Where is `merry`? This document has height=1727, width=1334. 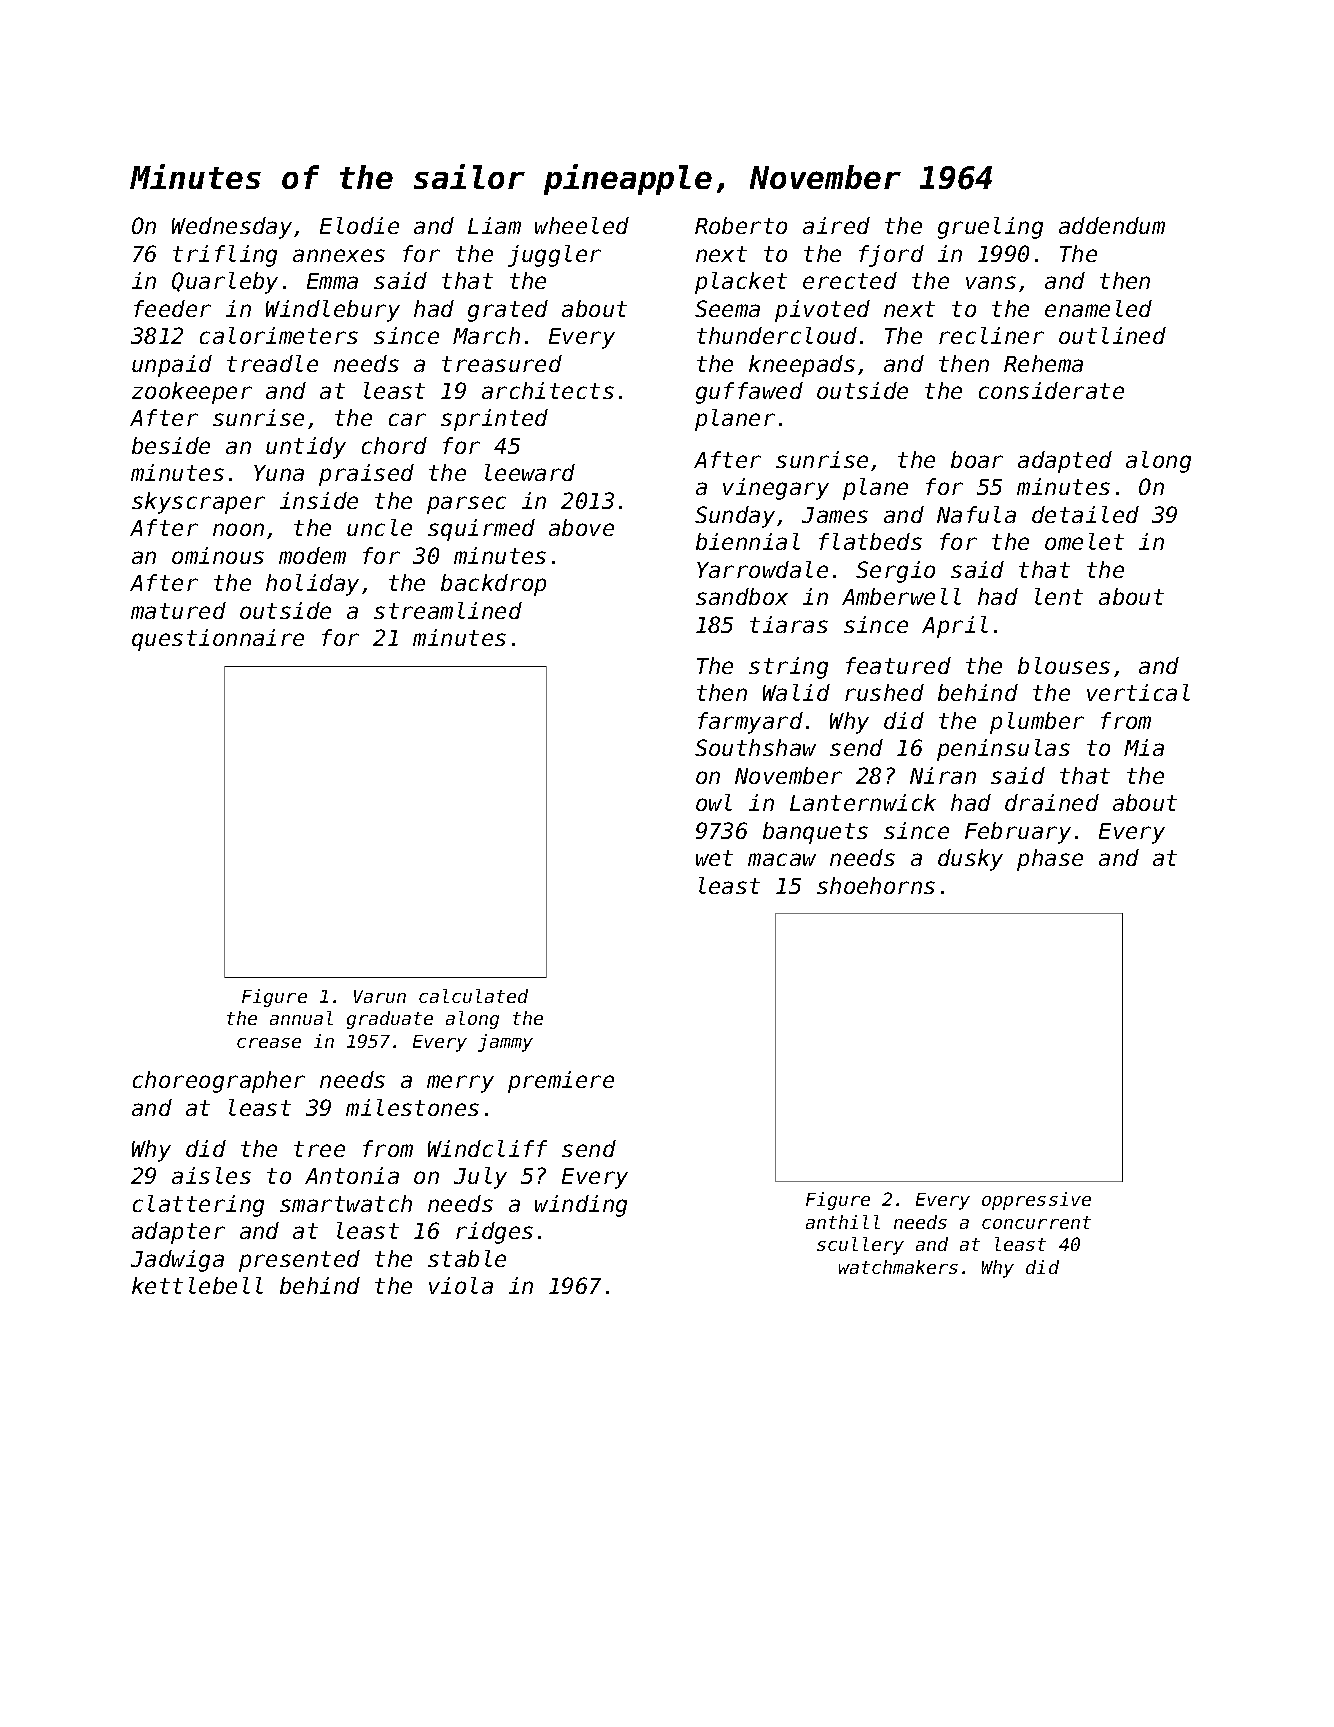
merry is located at coordinates (460, 1084).
